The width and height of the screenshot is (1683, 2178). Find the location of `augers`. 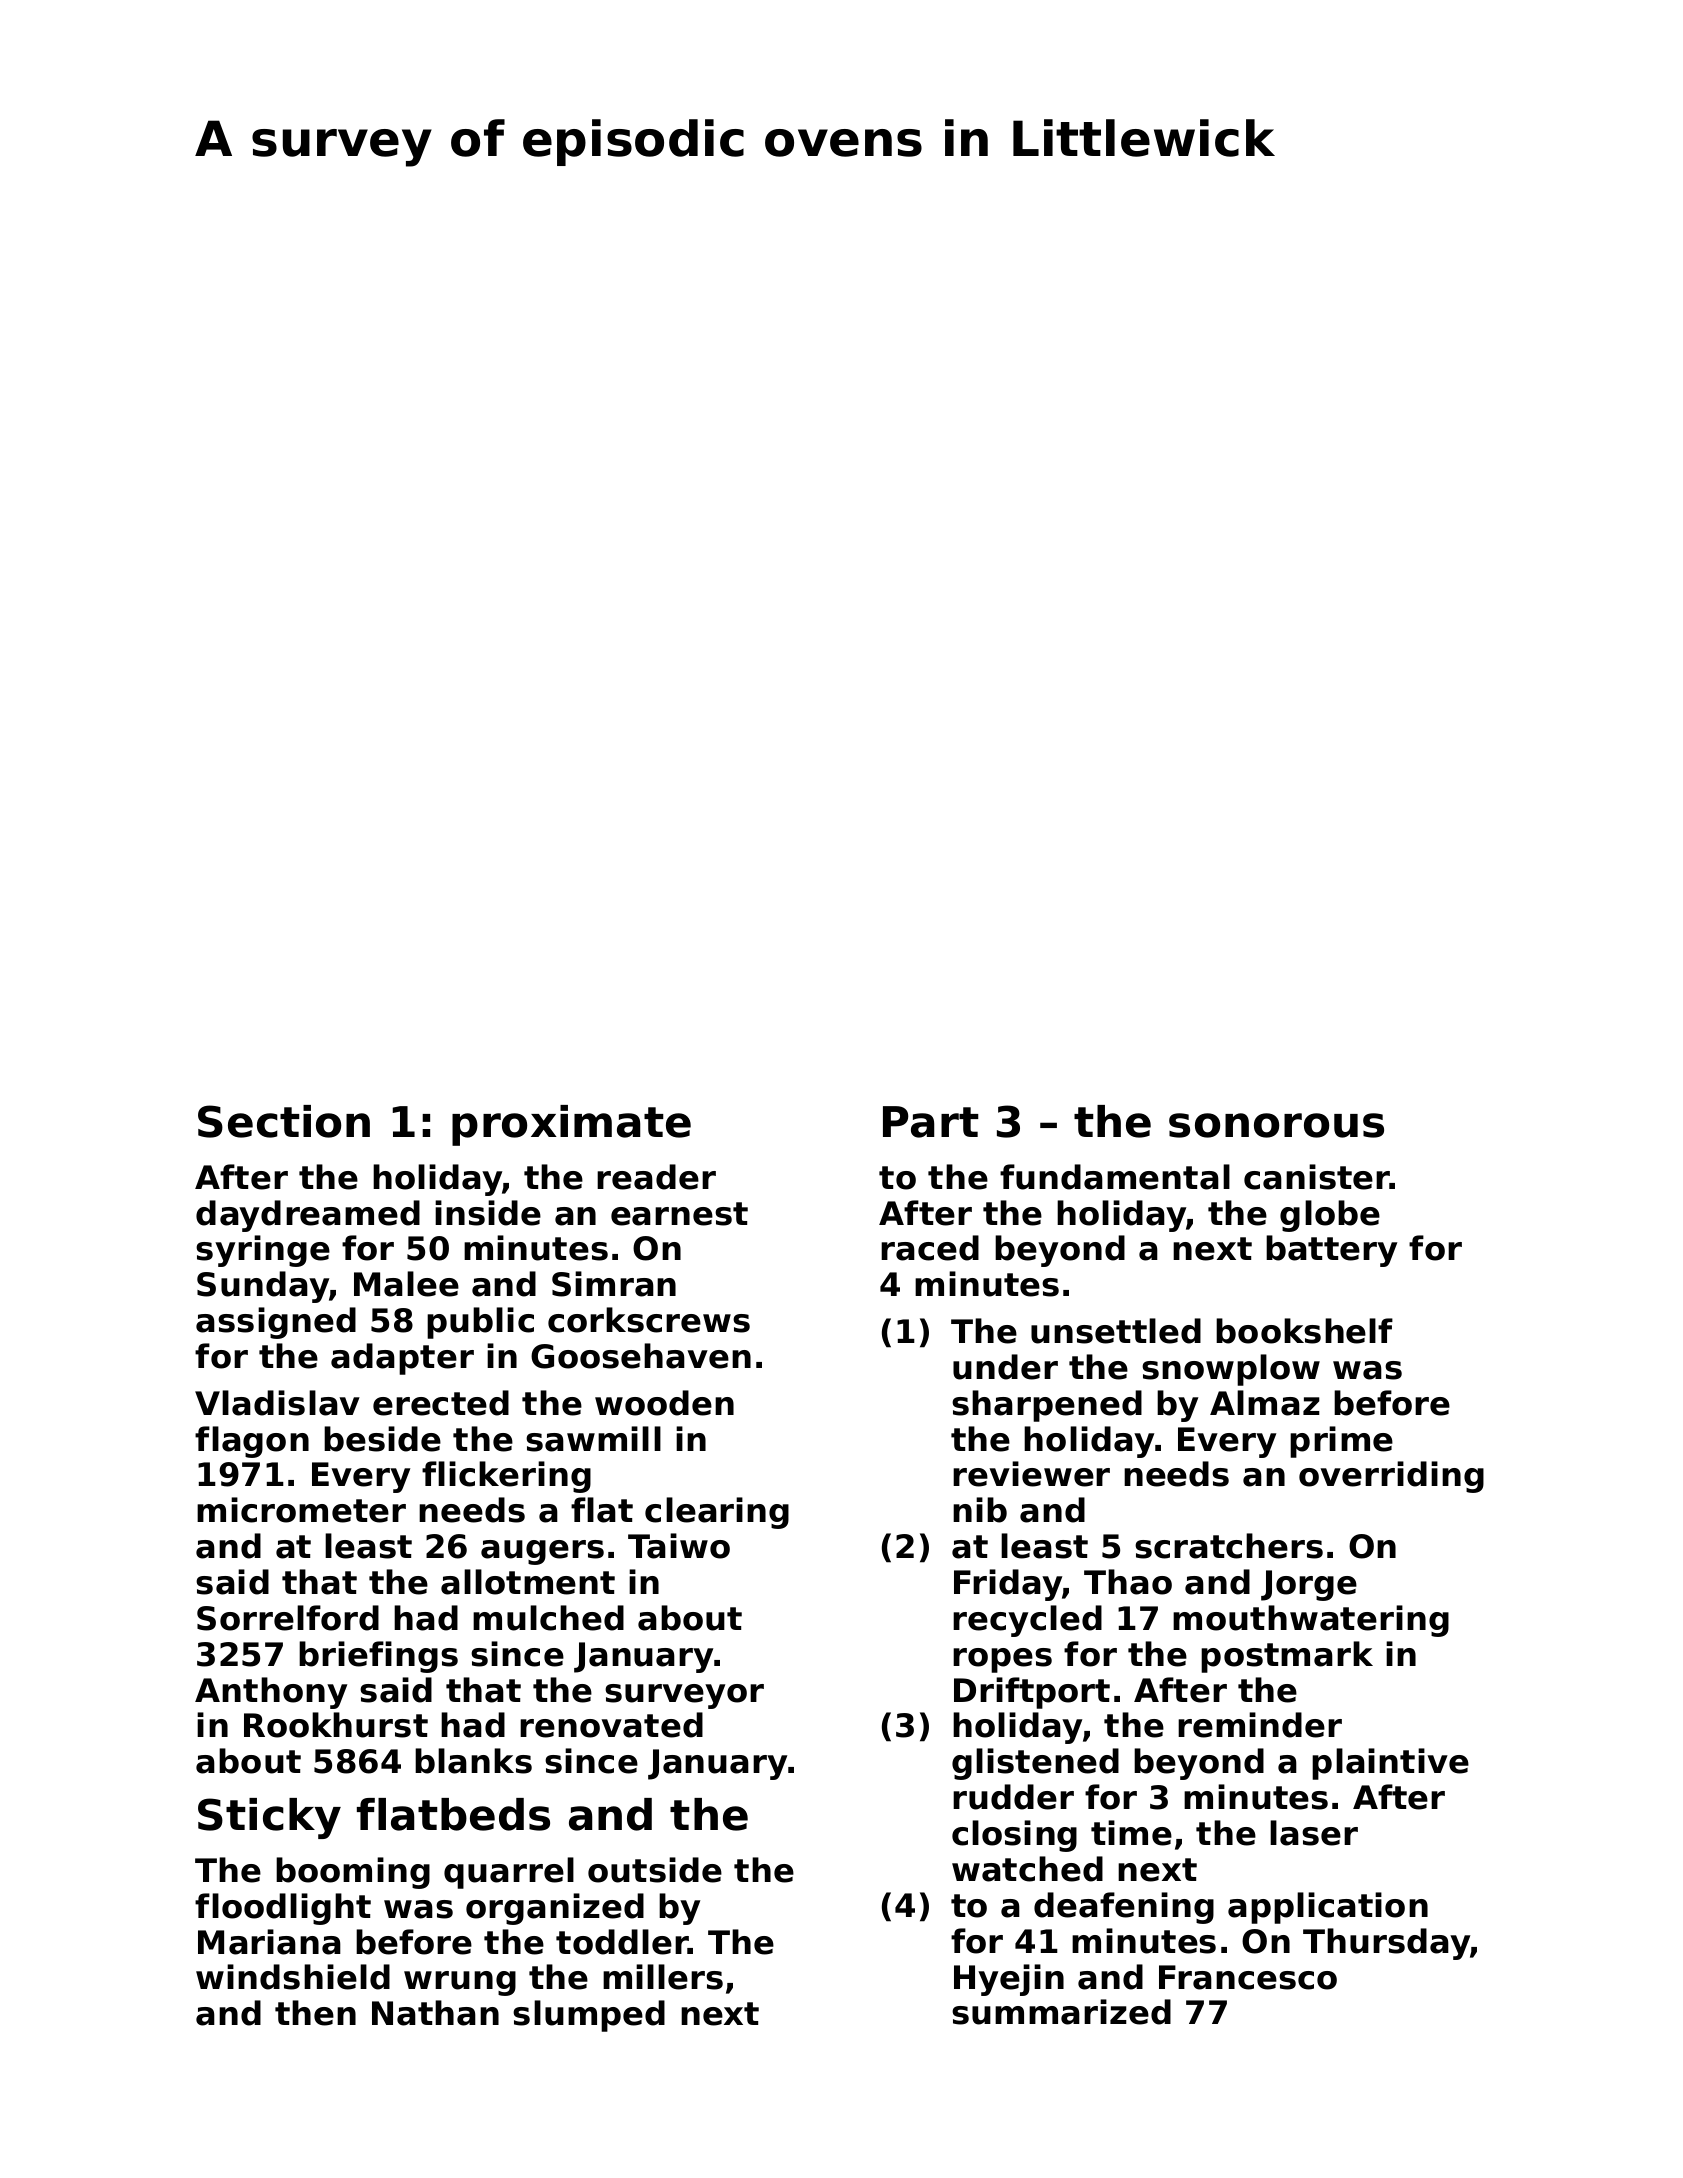

augers is located at coordinates (542, 1552).
